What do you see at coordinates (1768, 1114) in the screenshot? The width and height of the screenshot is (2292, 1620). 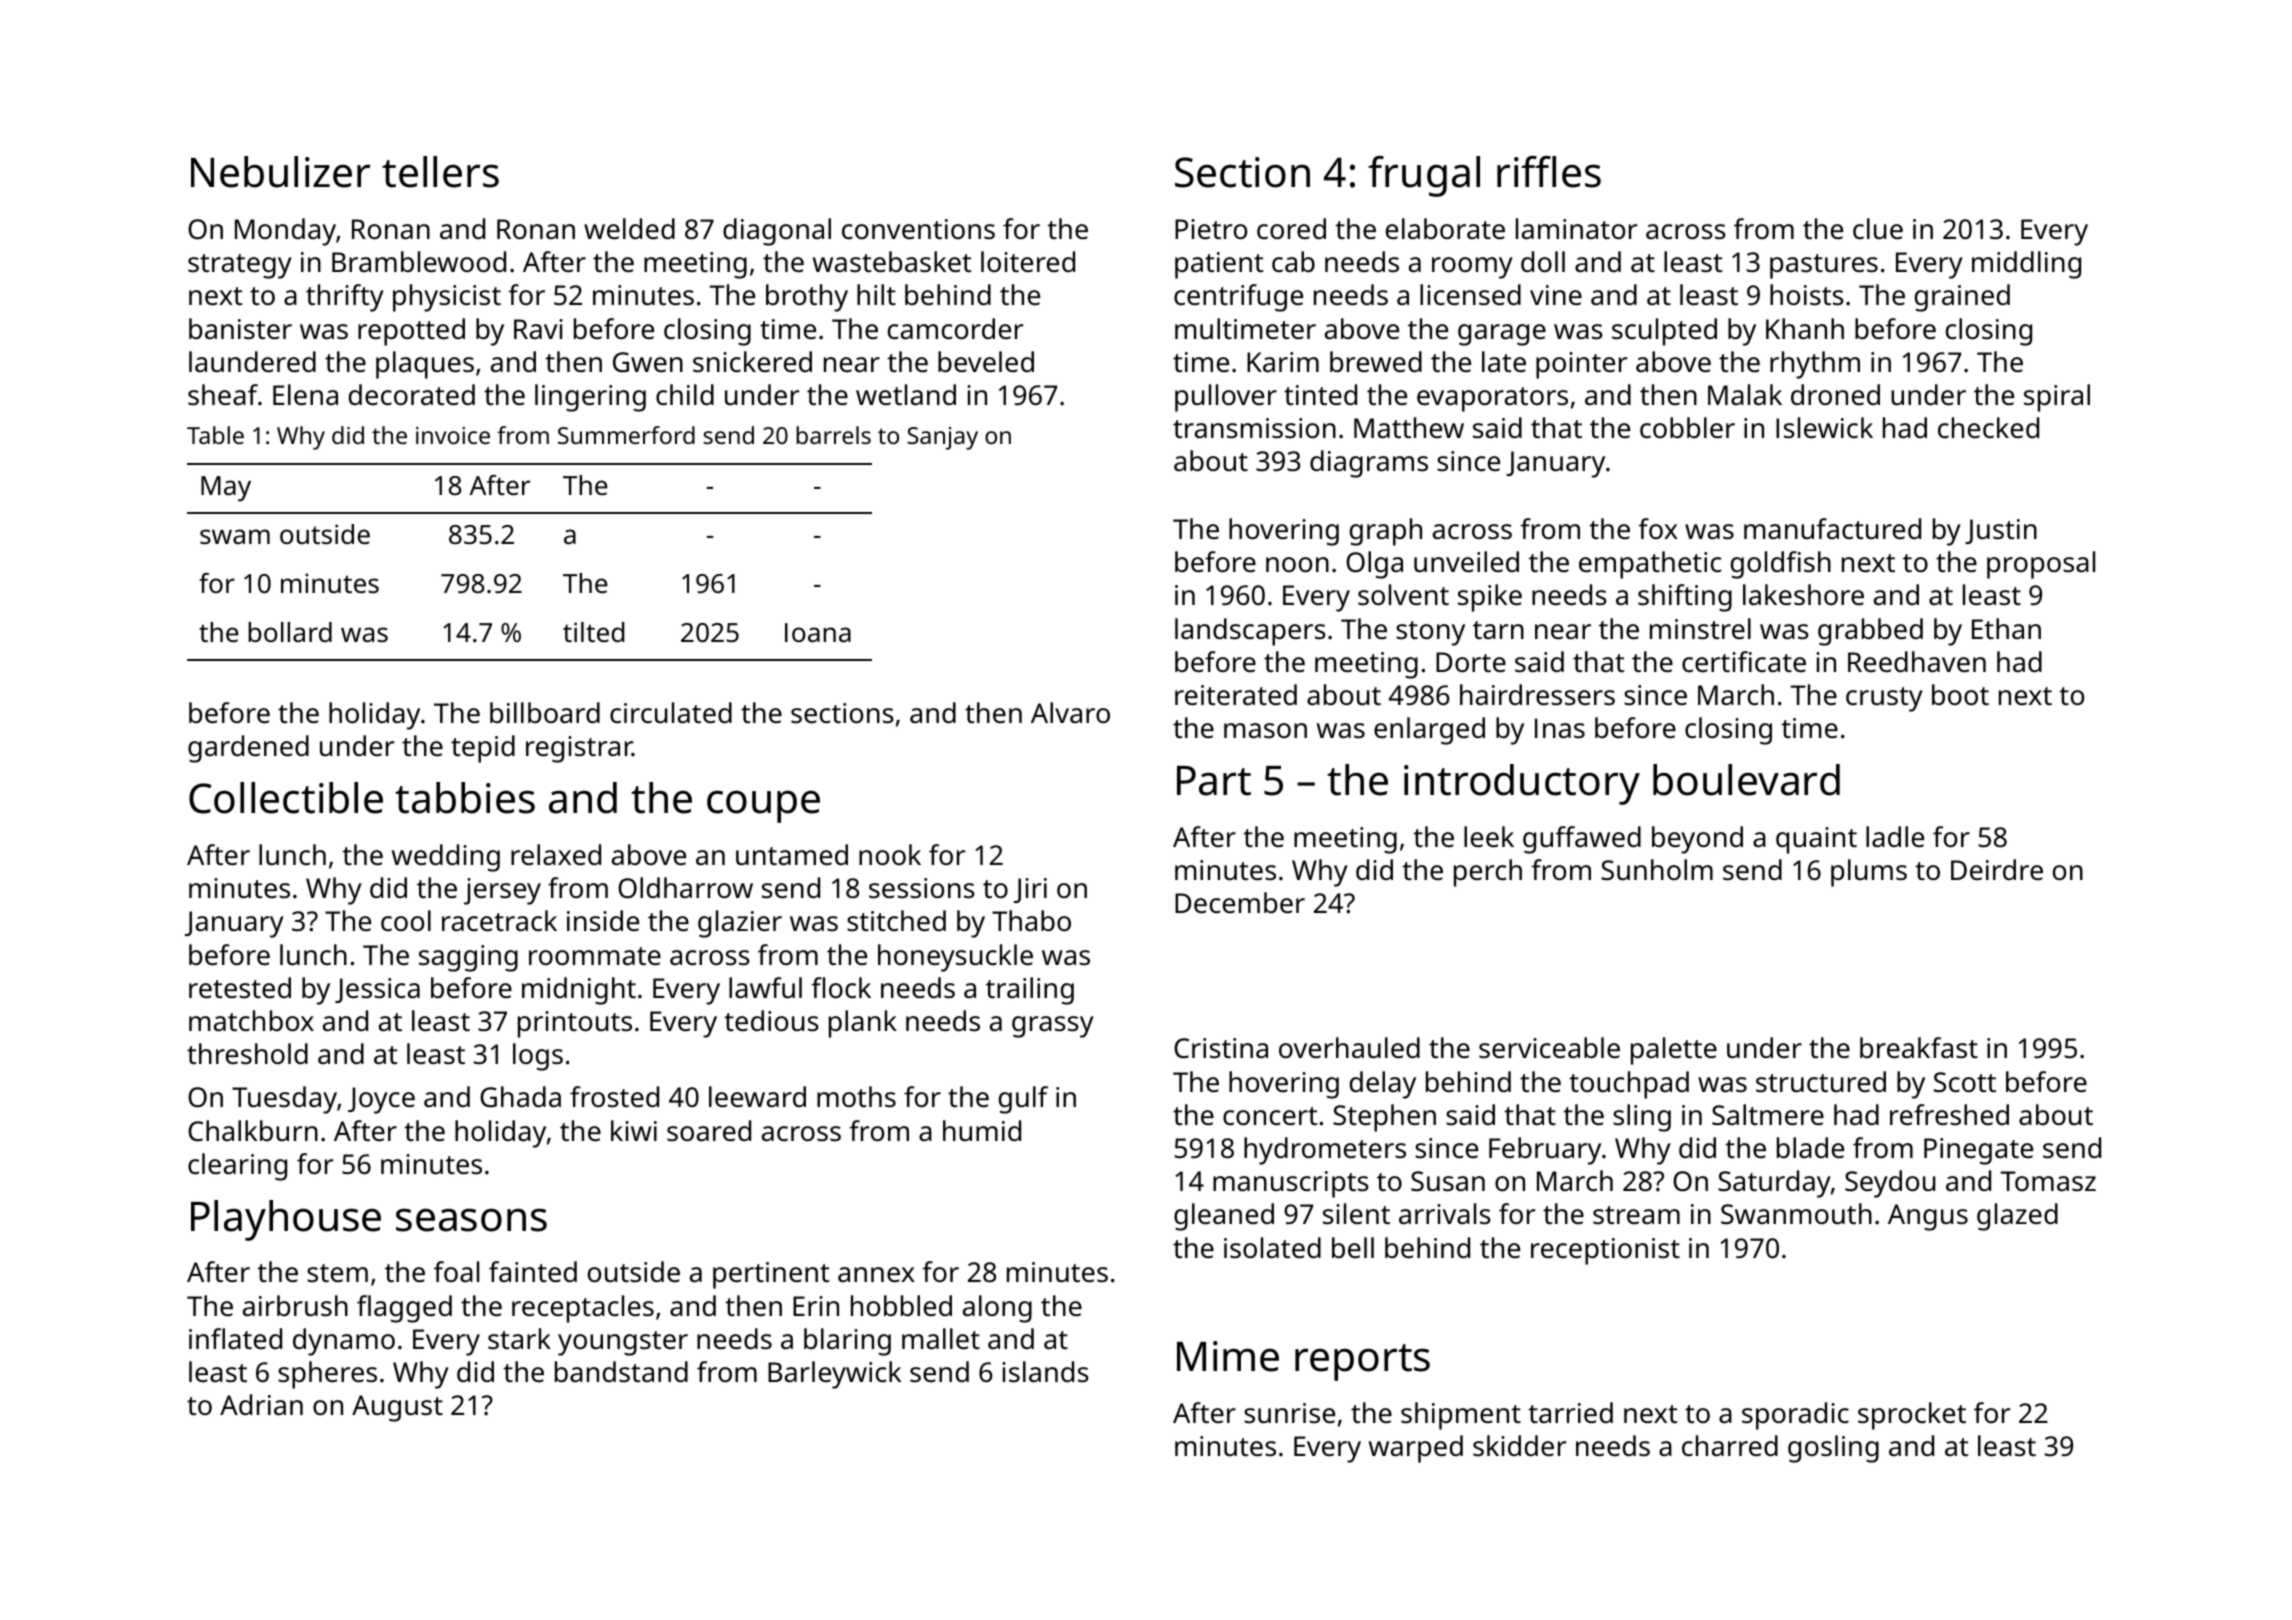 I see `Saltmere` at bounding box center [1768, 1114].
